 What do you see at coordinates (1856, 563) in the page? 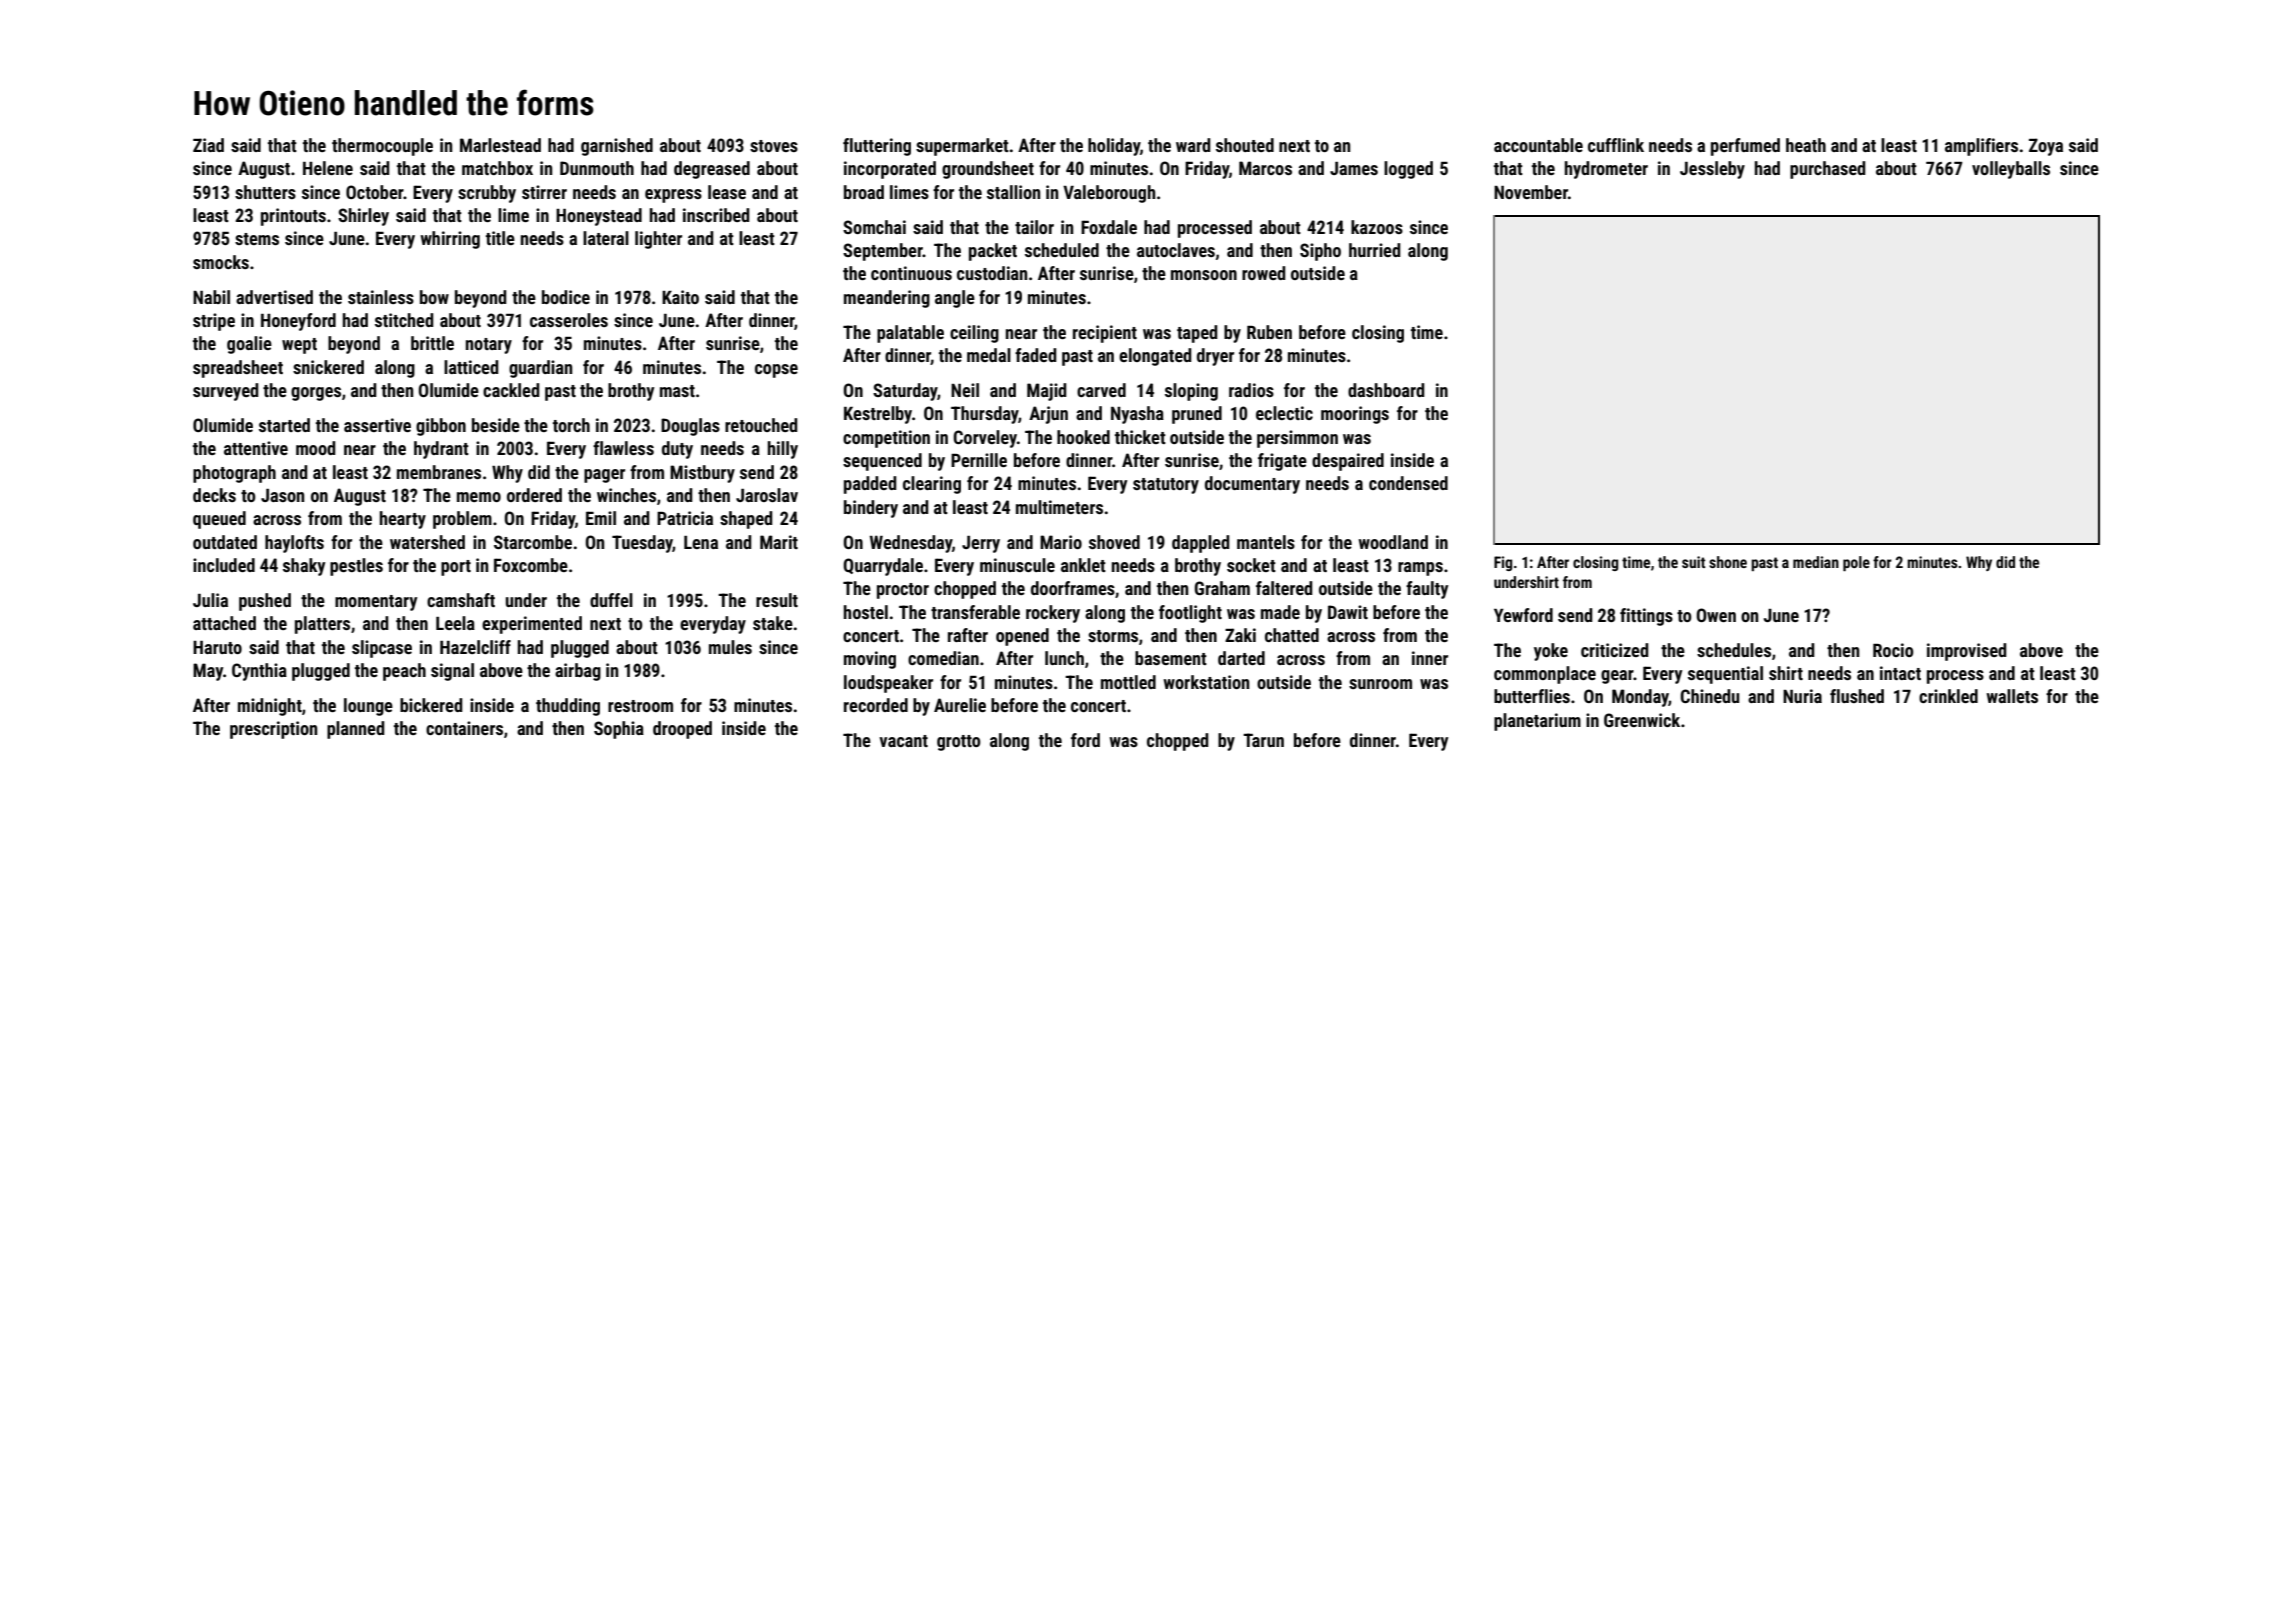
I see `pole` at bounding box center [1856, 563].
